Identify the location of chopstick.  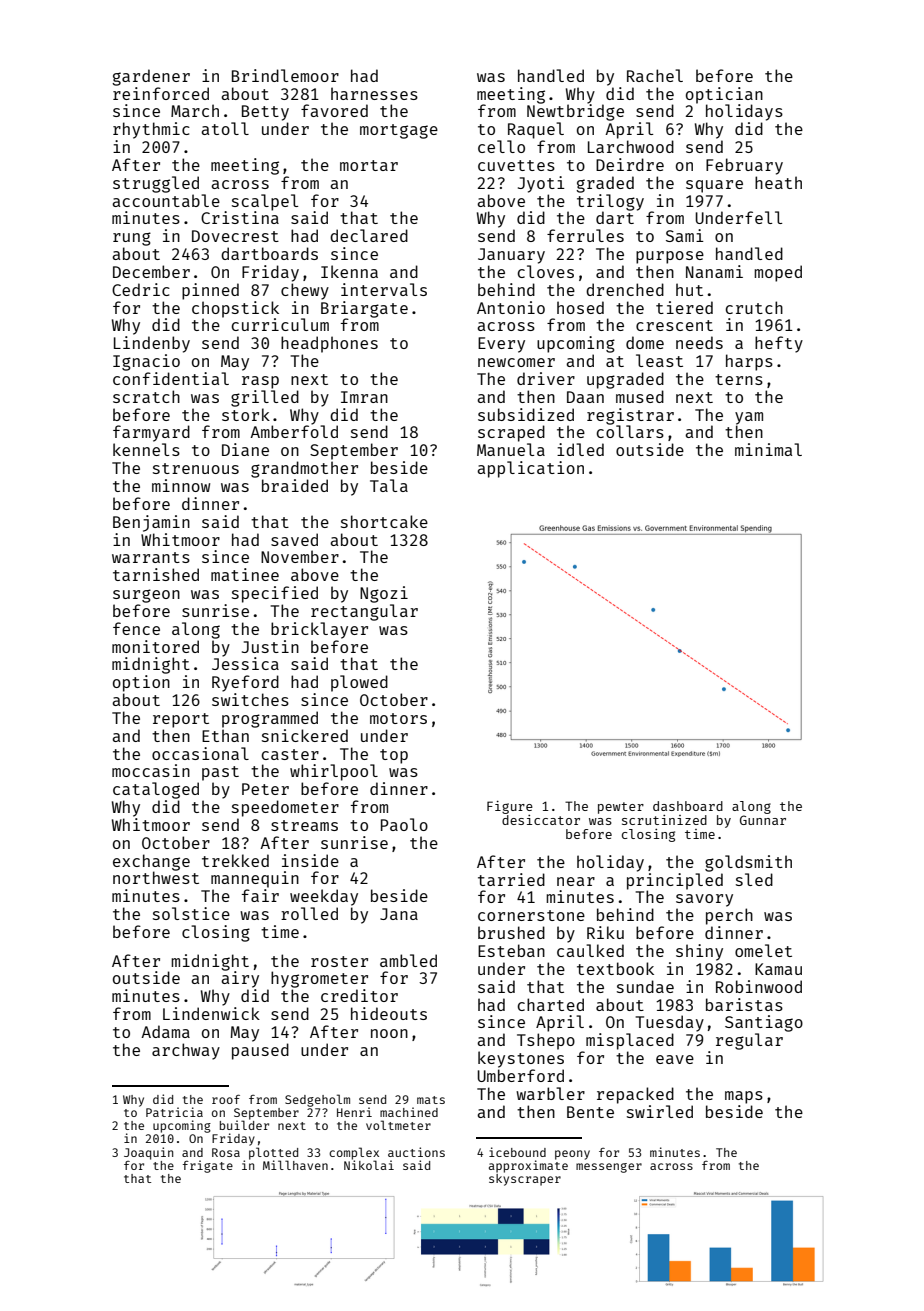
(235, 309).
